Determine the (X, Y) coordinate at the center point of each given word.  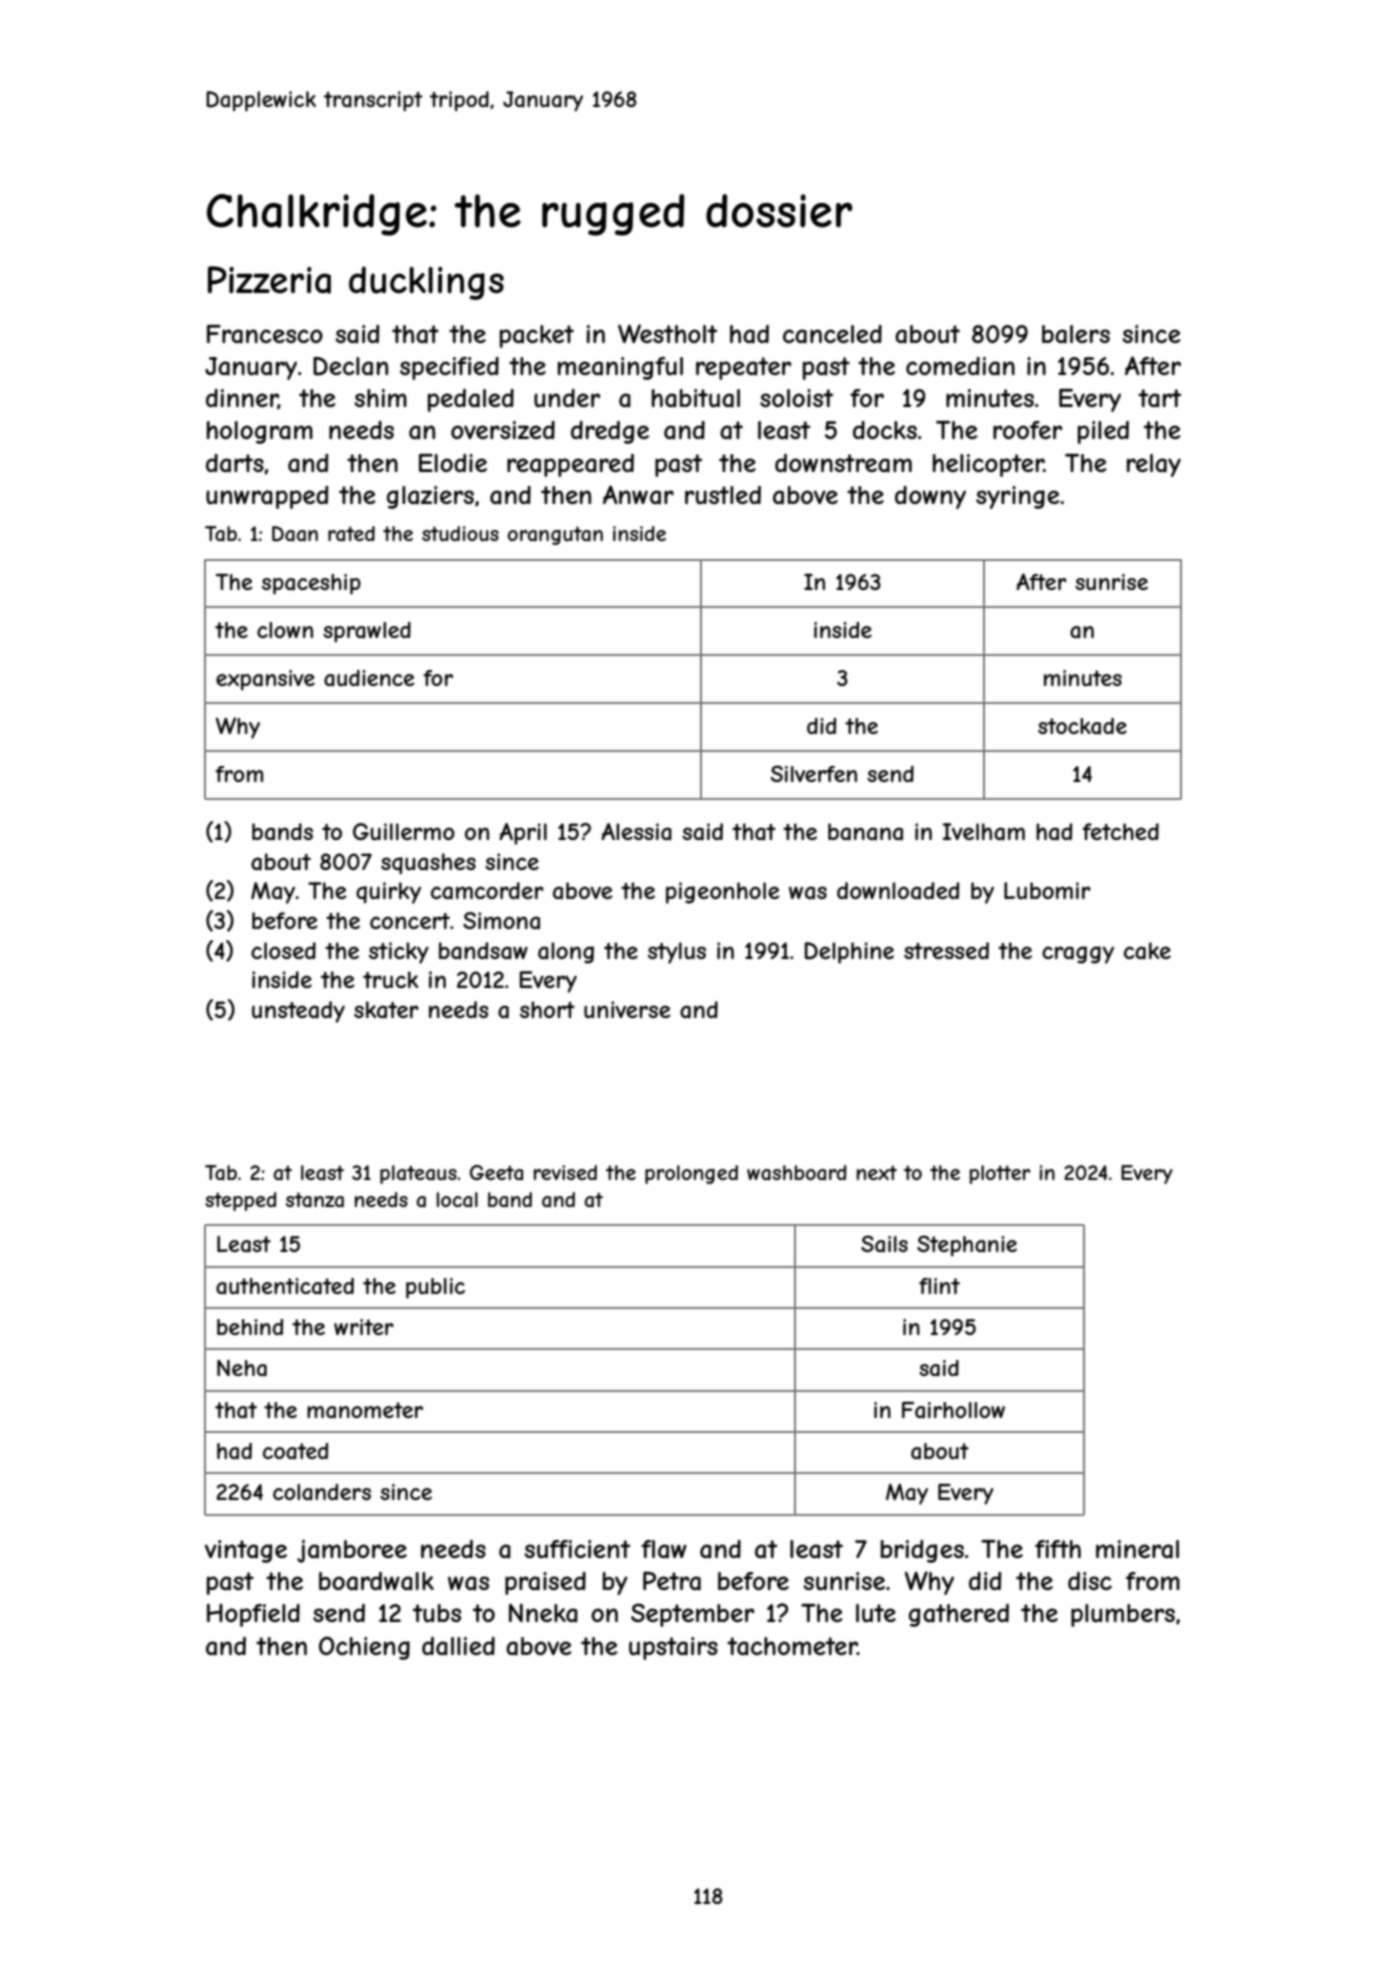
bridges (922, 1551)
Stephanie (967, 1246)
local (457, 1199)
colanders (322, 1492)
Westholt (667, 333)
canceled (832, 334)
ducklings (426, 283)
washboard (797, 1173)
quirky (388, 893)
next (877, 1172)
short (547, 1009)
